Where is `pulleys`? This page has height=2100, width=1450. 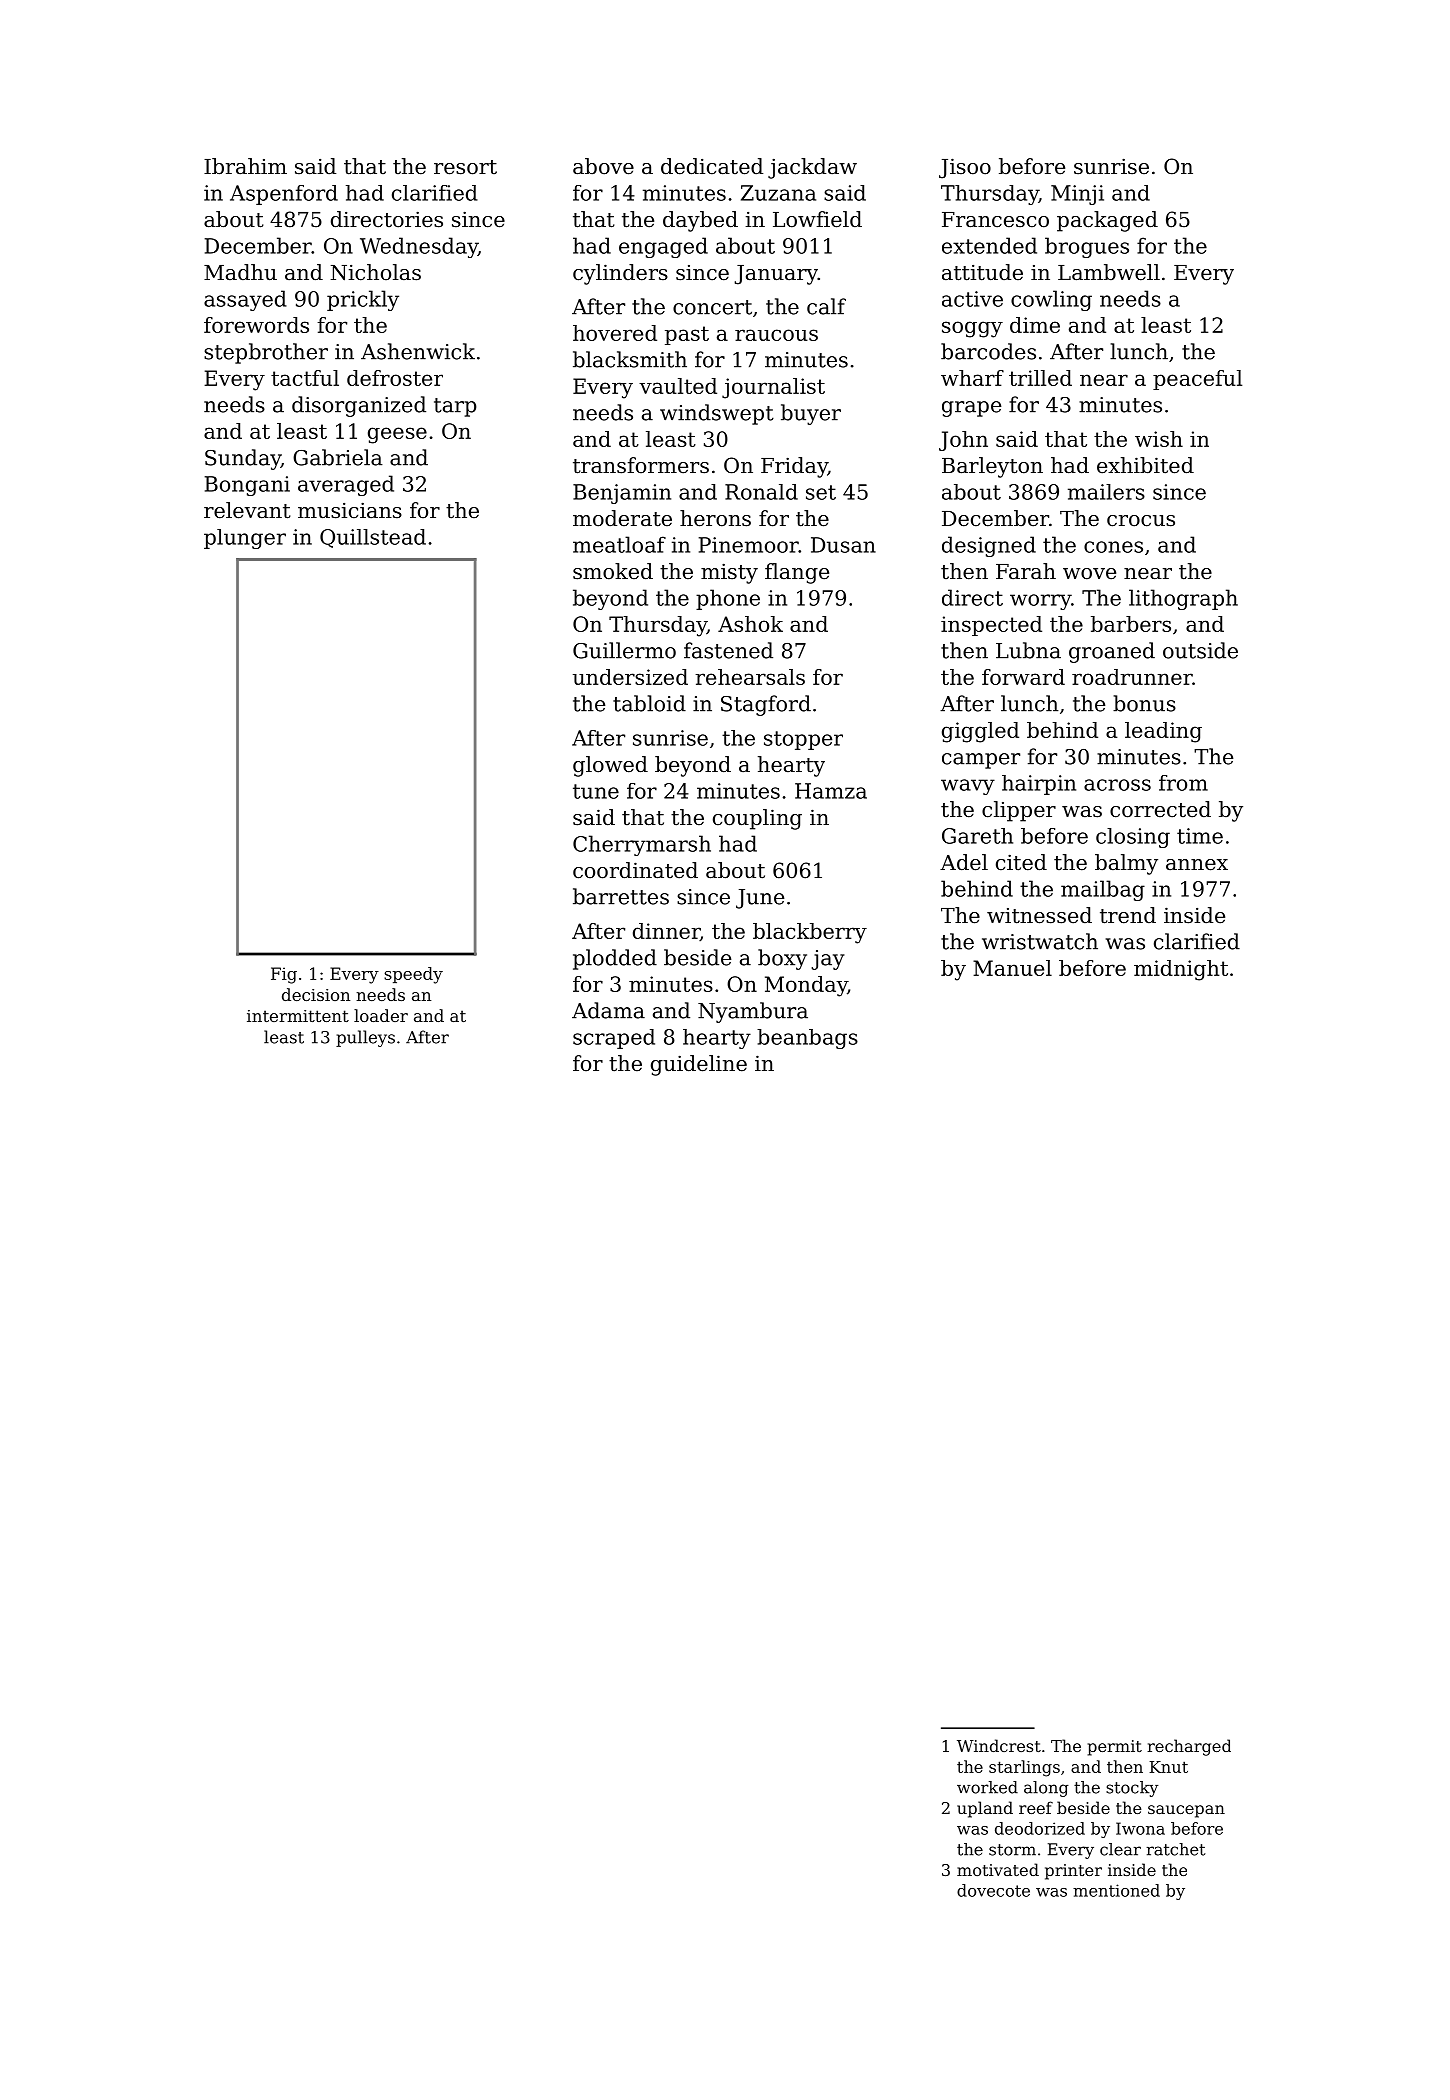
pulleys is located at coordinates (365, 1038).
